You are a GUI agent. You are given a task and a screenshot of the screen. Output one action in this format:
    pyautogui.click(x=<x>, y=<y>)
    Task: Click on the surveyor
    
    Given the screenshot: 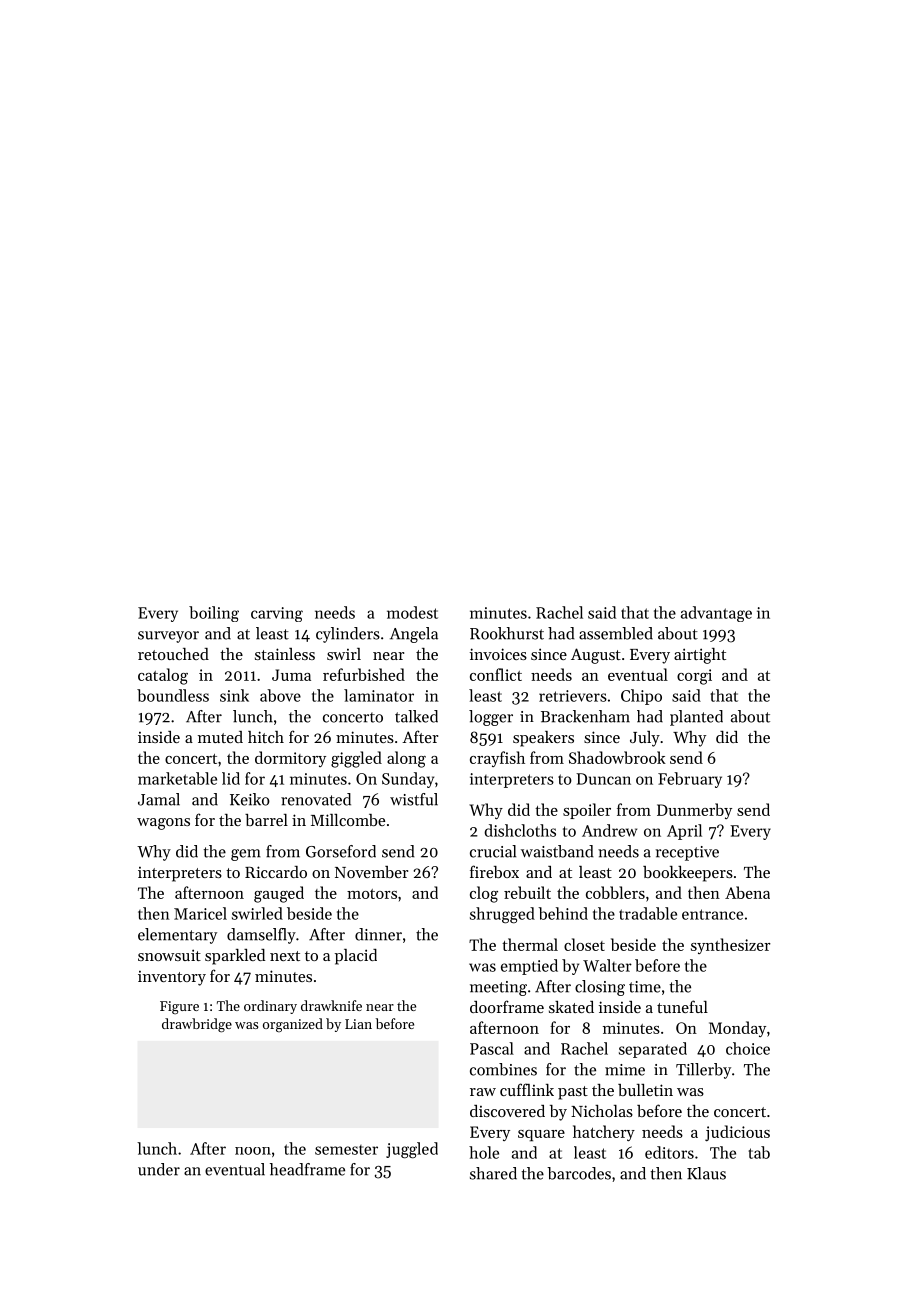 What is the action you would take?
    pyautogui.click(x=168, y=637)
